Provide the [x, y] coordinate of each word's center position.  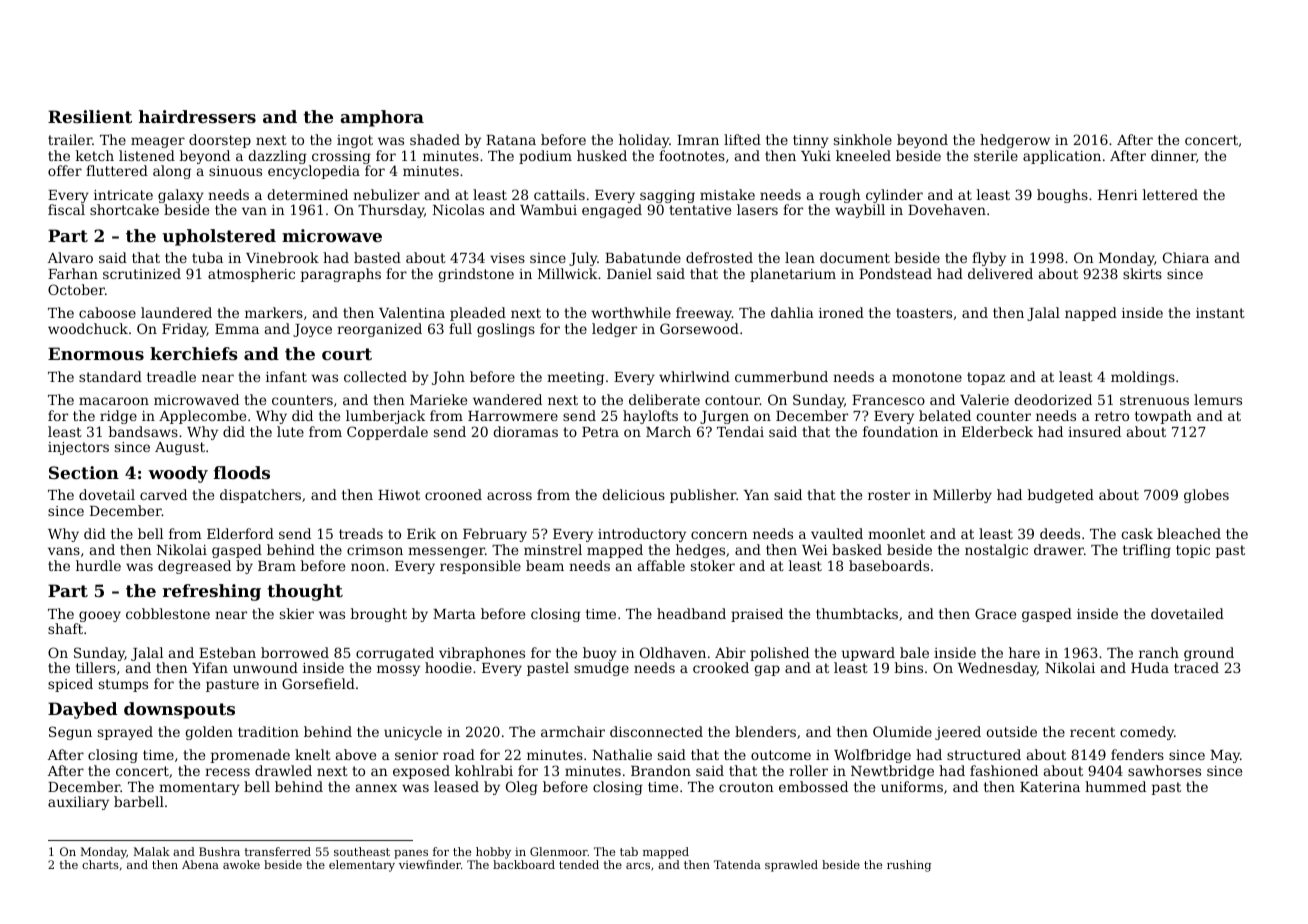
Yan [756, 495]
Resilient [90, 116]
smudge [601, 669]
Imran [698, 140]
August [180, 448]
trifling [1147, 551]
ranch [1159, 652]
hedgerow [1015, 141]
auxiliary [78, 803]
